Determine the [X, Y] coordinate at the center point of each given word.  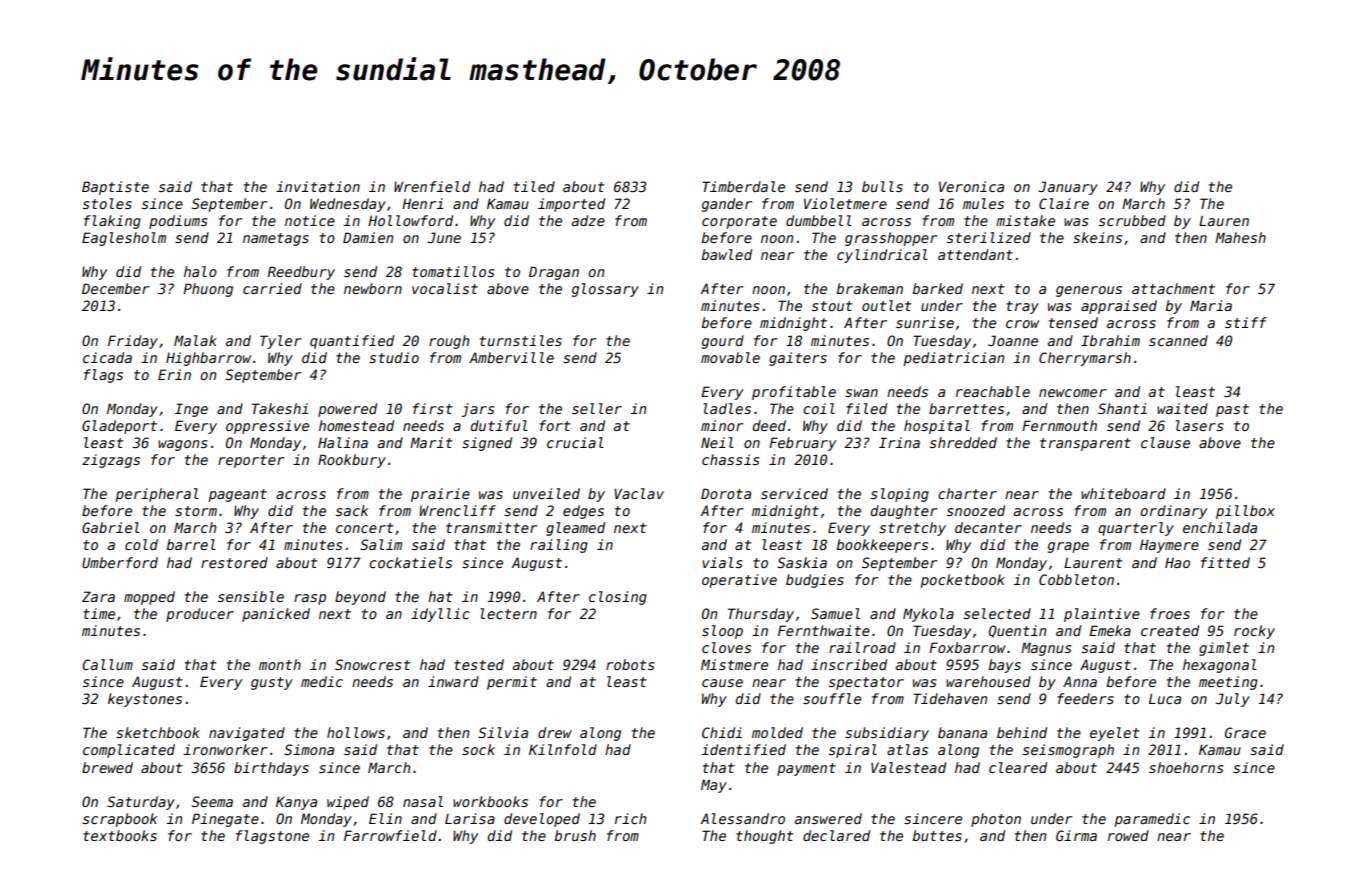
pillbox [1245, 512]
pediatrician [953, 359]
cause [722, 683]
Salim [381, 544]
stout [832, 306]
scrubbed [1132, 220]
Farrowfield [390, 835]
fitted [1225, 562]
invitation [318, 186]
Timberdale [743, 186]
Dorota [726, 493]
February [802, 444]
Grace [1245, 732]
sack [352, 510]
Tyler [280, 342]
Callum [107, 664]
